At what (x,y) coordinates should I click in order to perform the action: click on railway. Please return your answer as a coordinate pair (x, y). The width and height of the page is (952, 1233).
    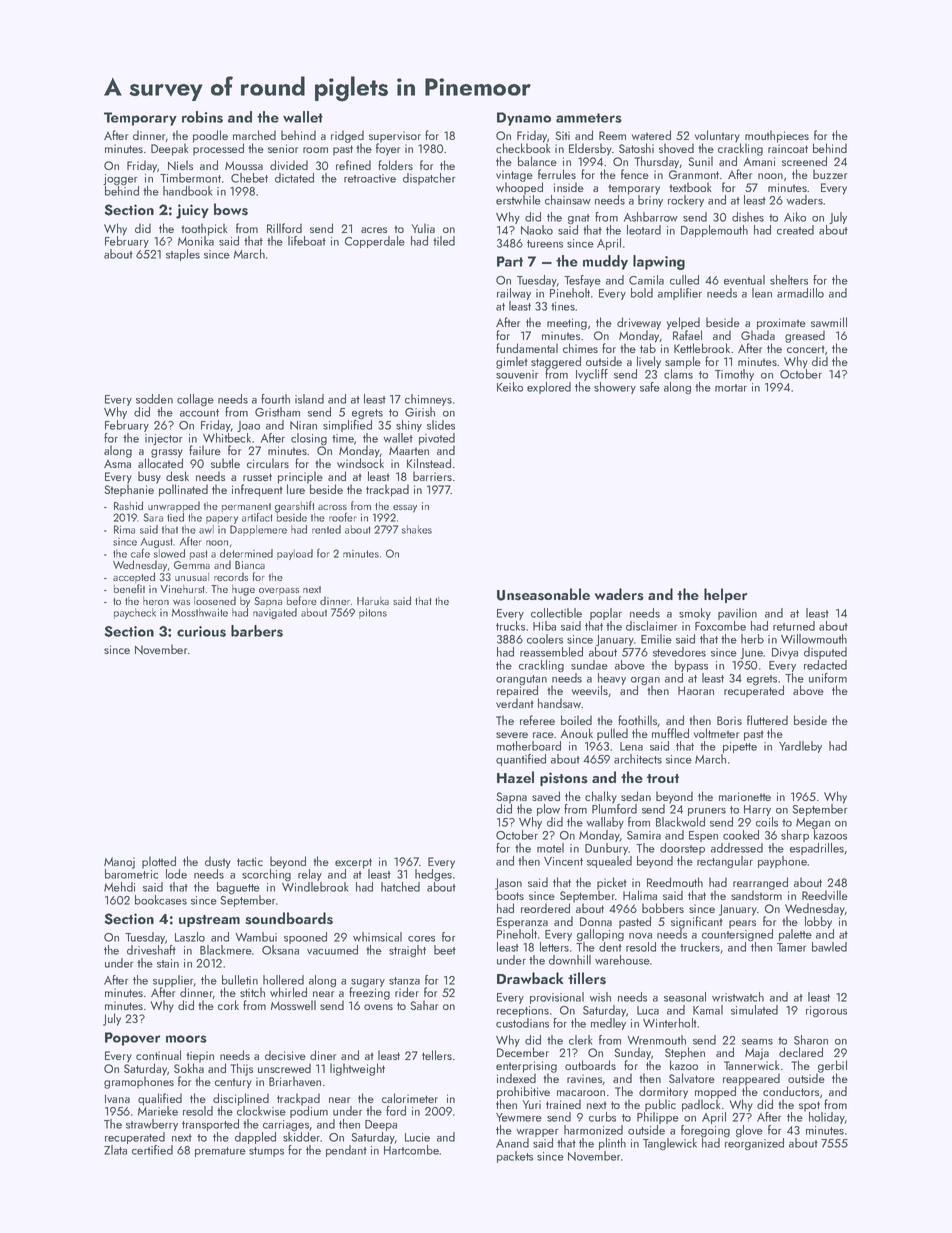
    Looking at the image, I should click on (514, 294).
